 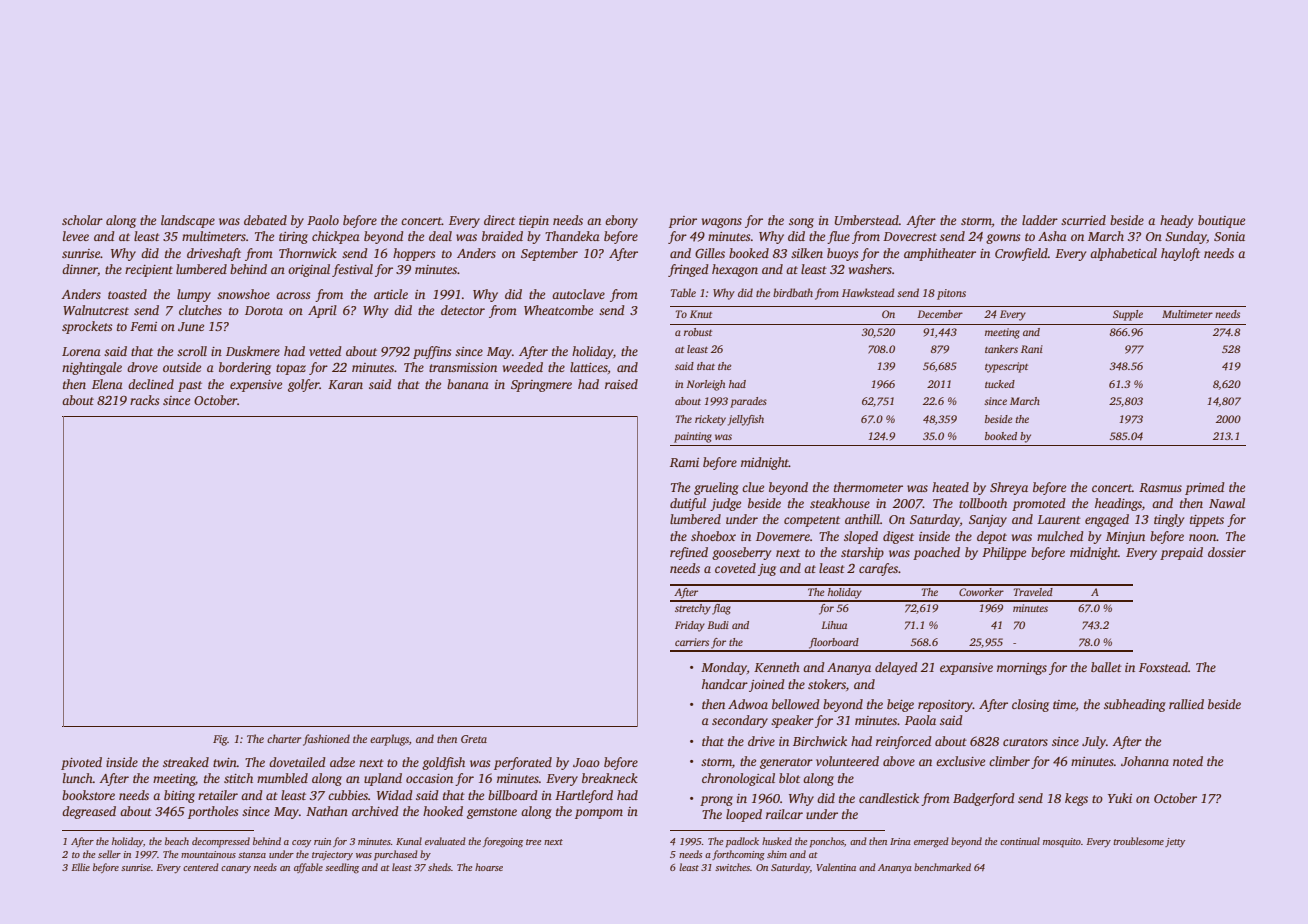 I want to click on primed, so click(x=1205, y=488).
